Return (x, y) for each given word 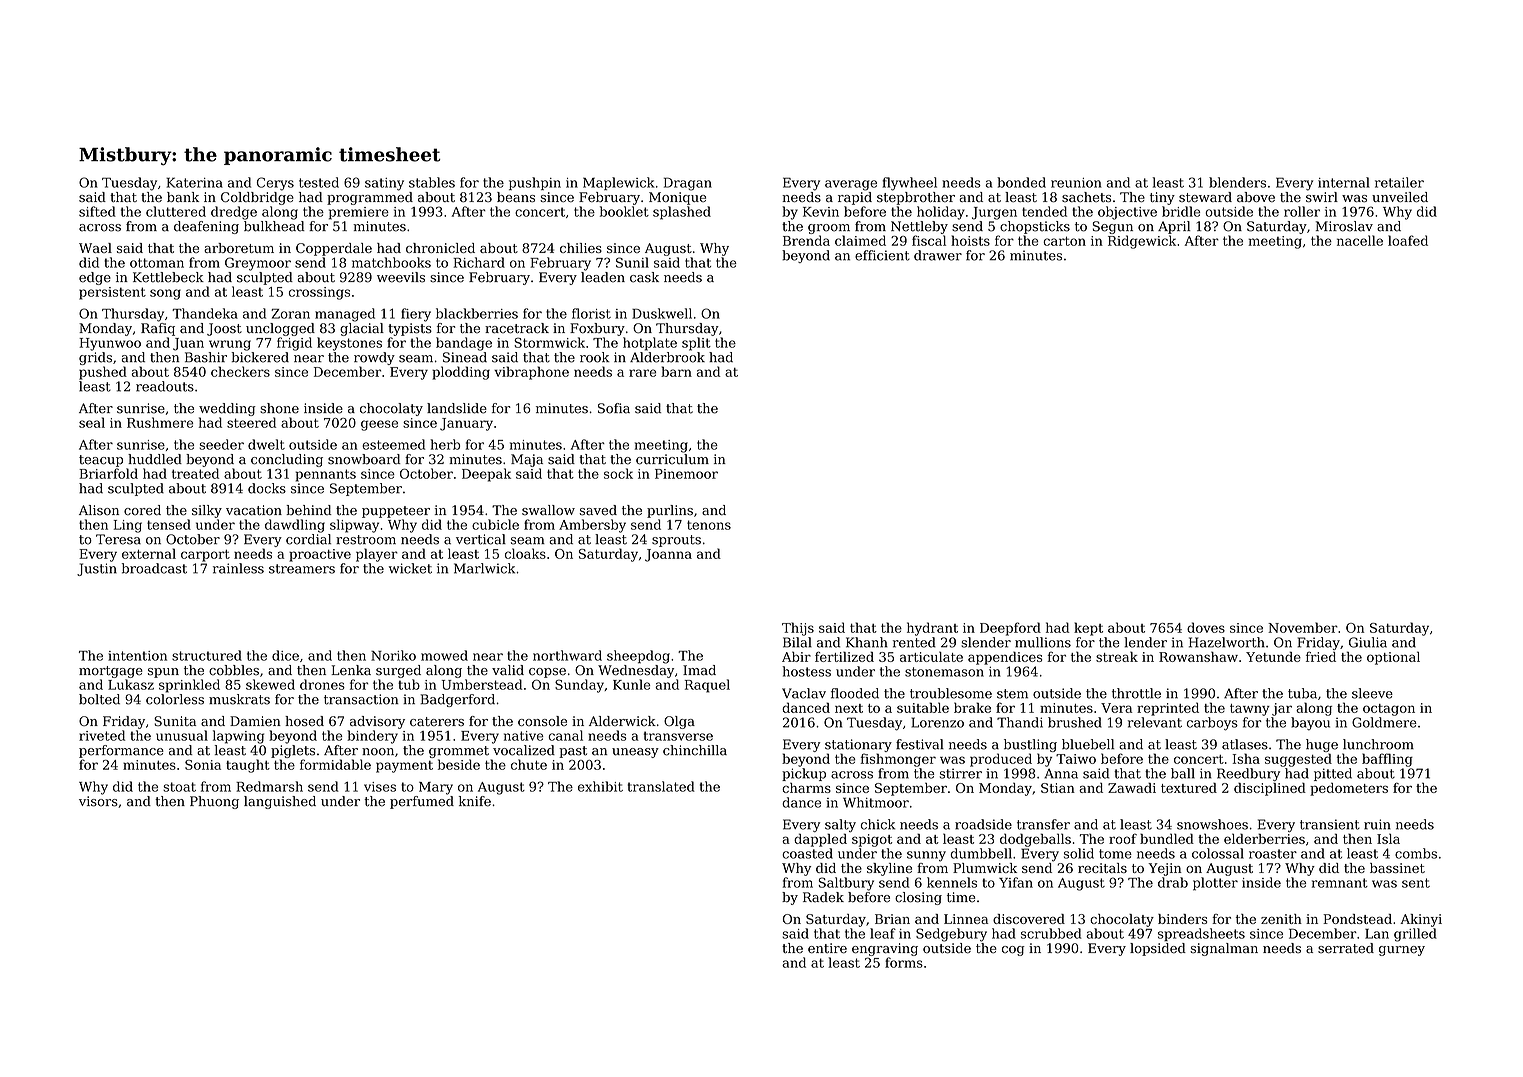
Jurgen (994, 213)
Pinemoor (686, 474)
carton (1064, 241)
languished (280, 802)
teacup (101, 461)
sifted (97, 211)
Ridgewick (1142, 242)
